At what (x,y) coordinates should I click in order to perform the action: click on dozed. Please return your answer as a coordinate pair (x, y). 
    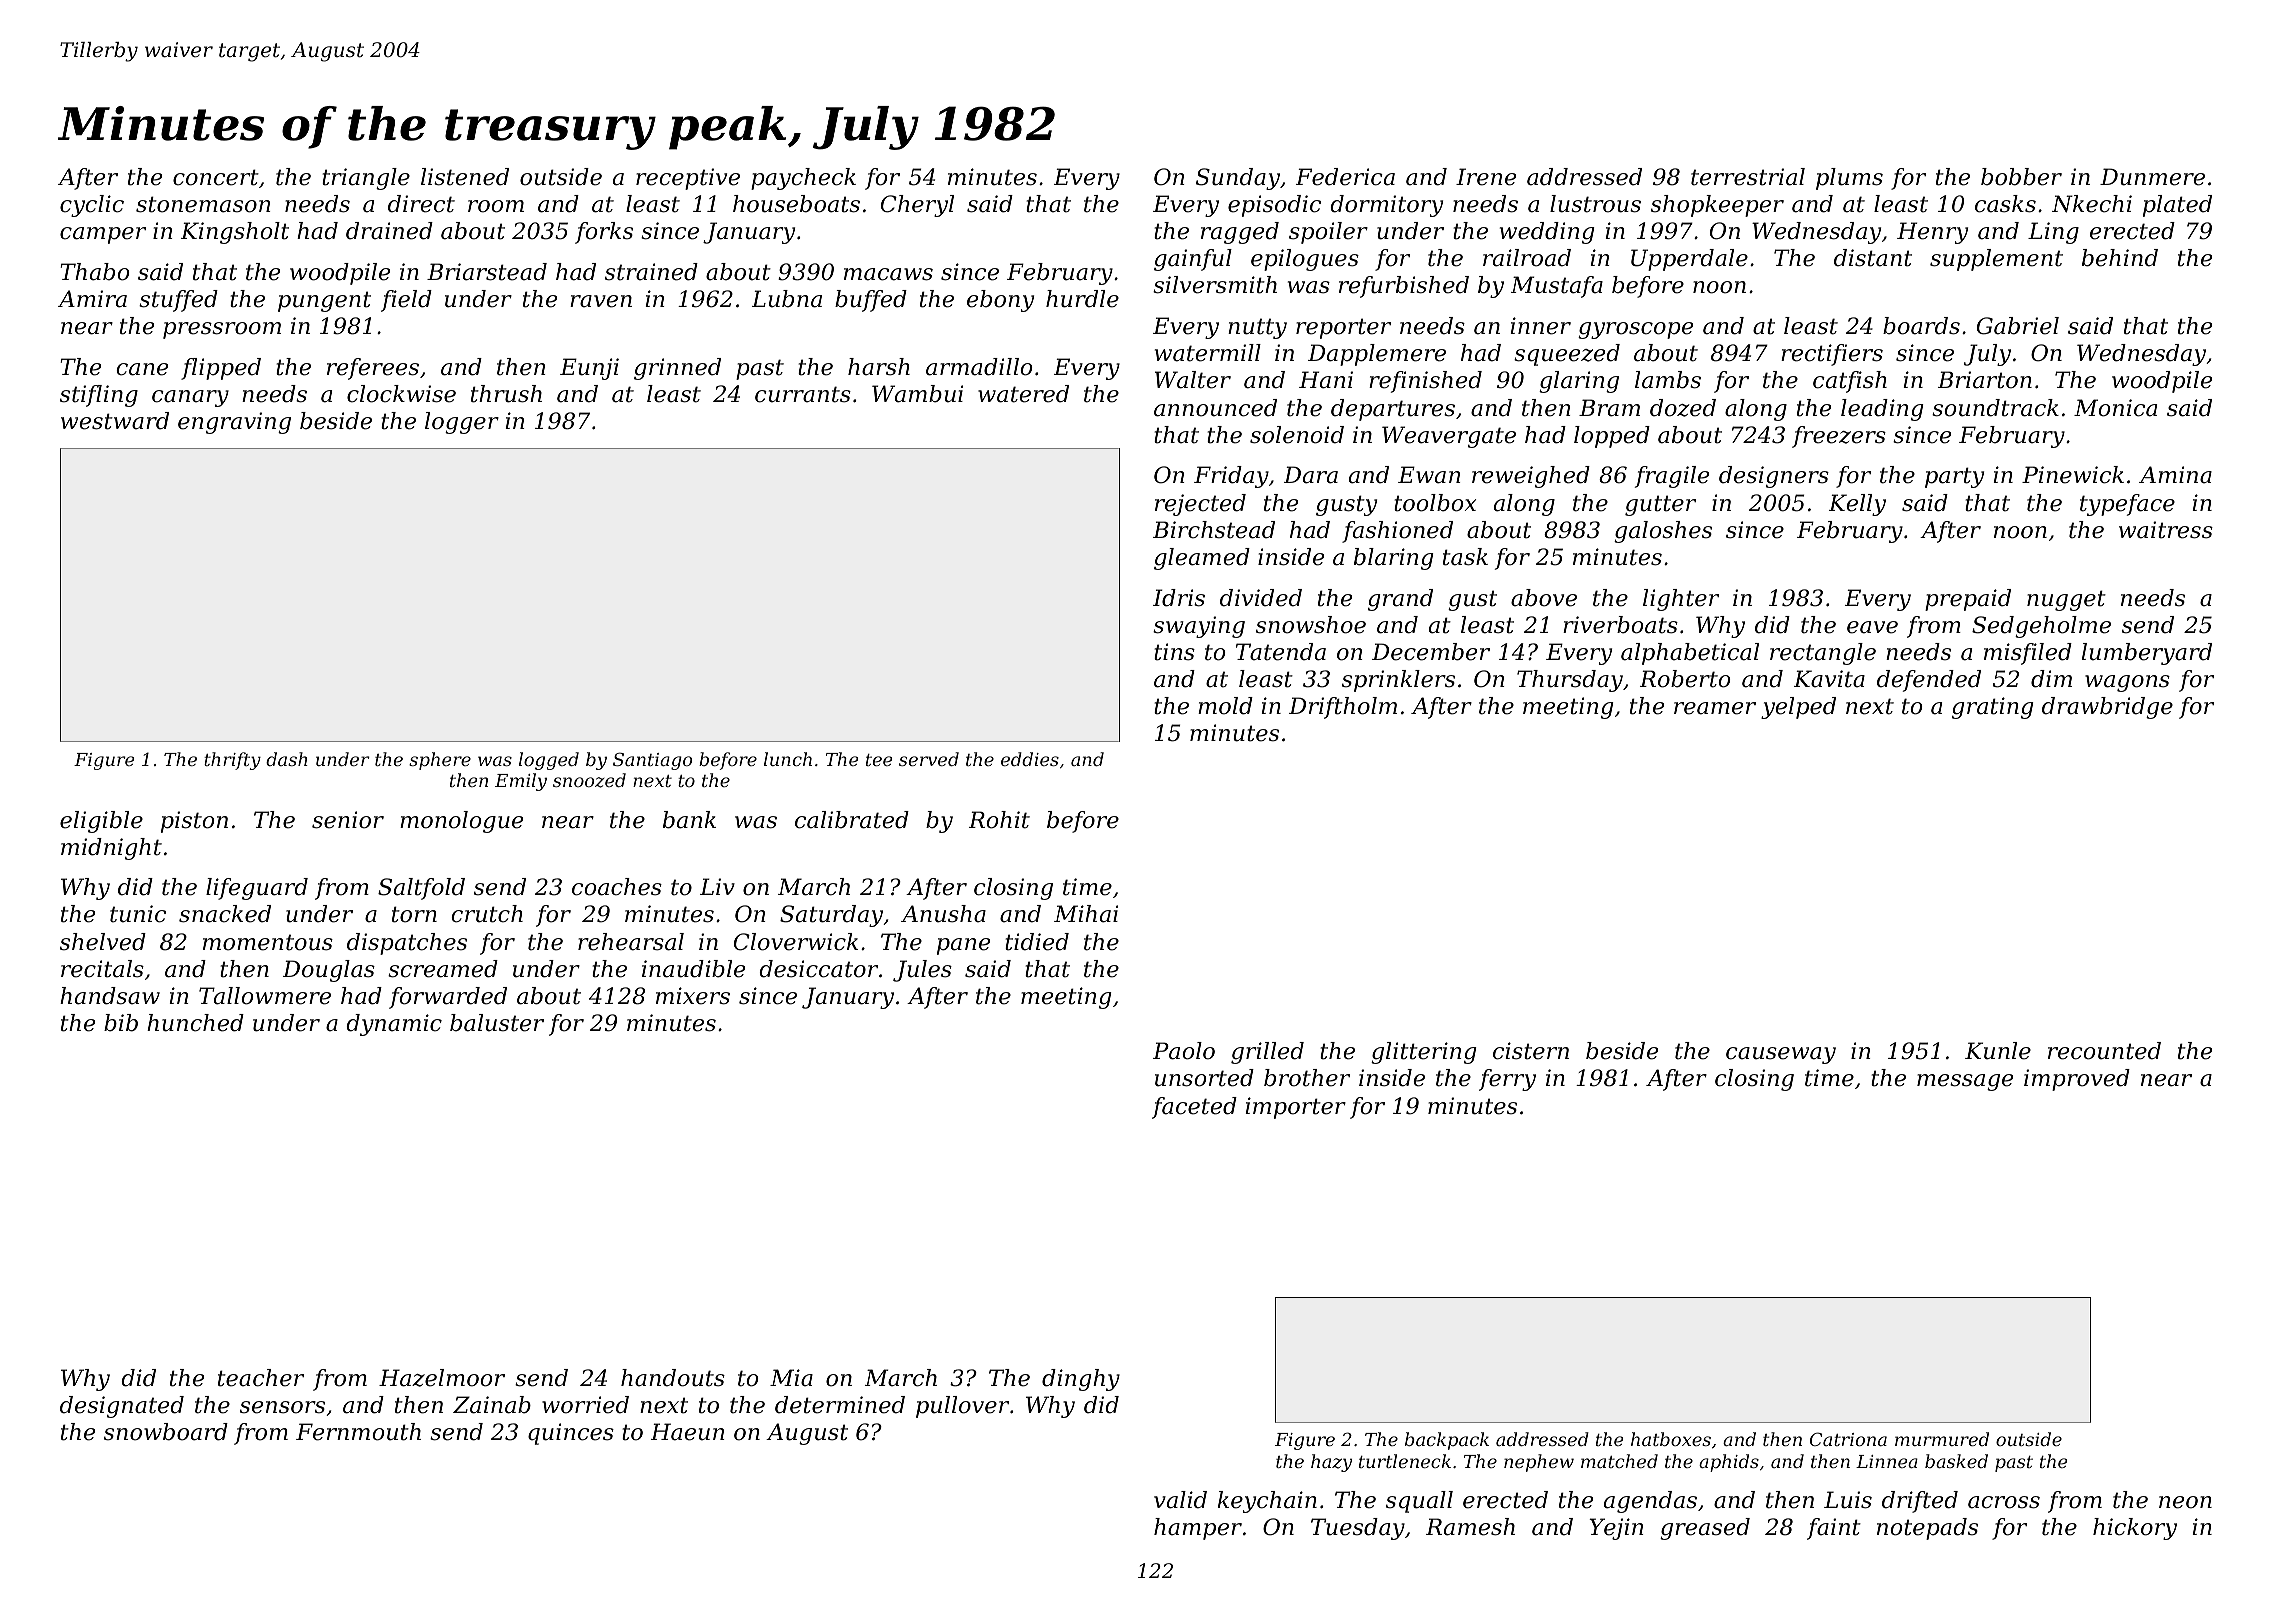
    Looking at the image, I should click on (1683, 408).
